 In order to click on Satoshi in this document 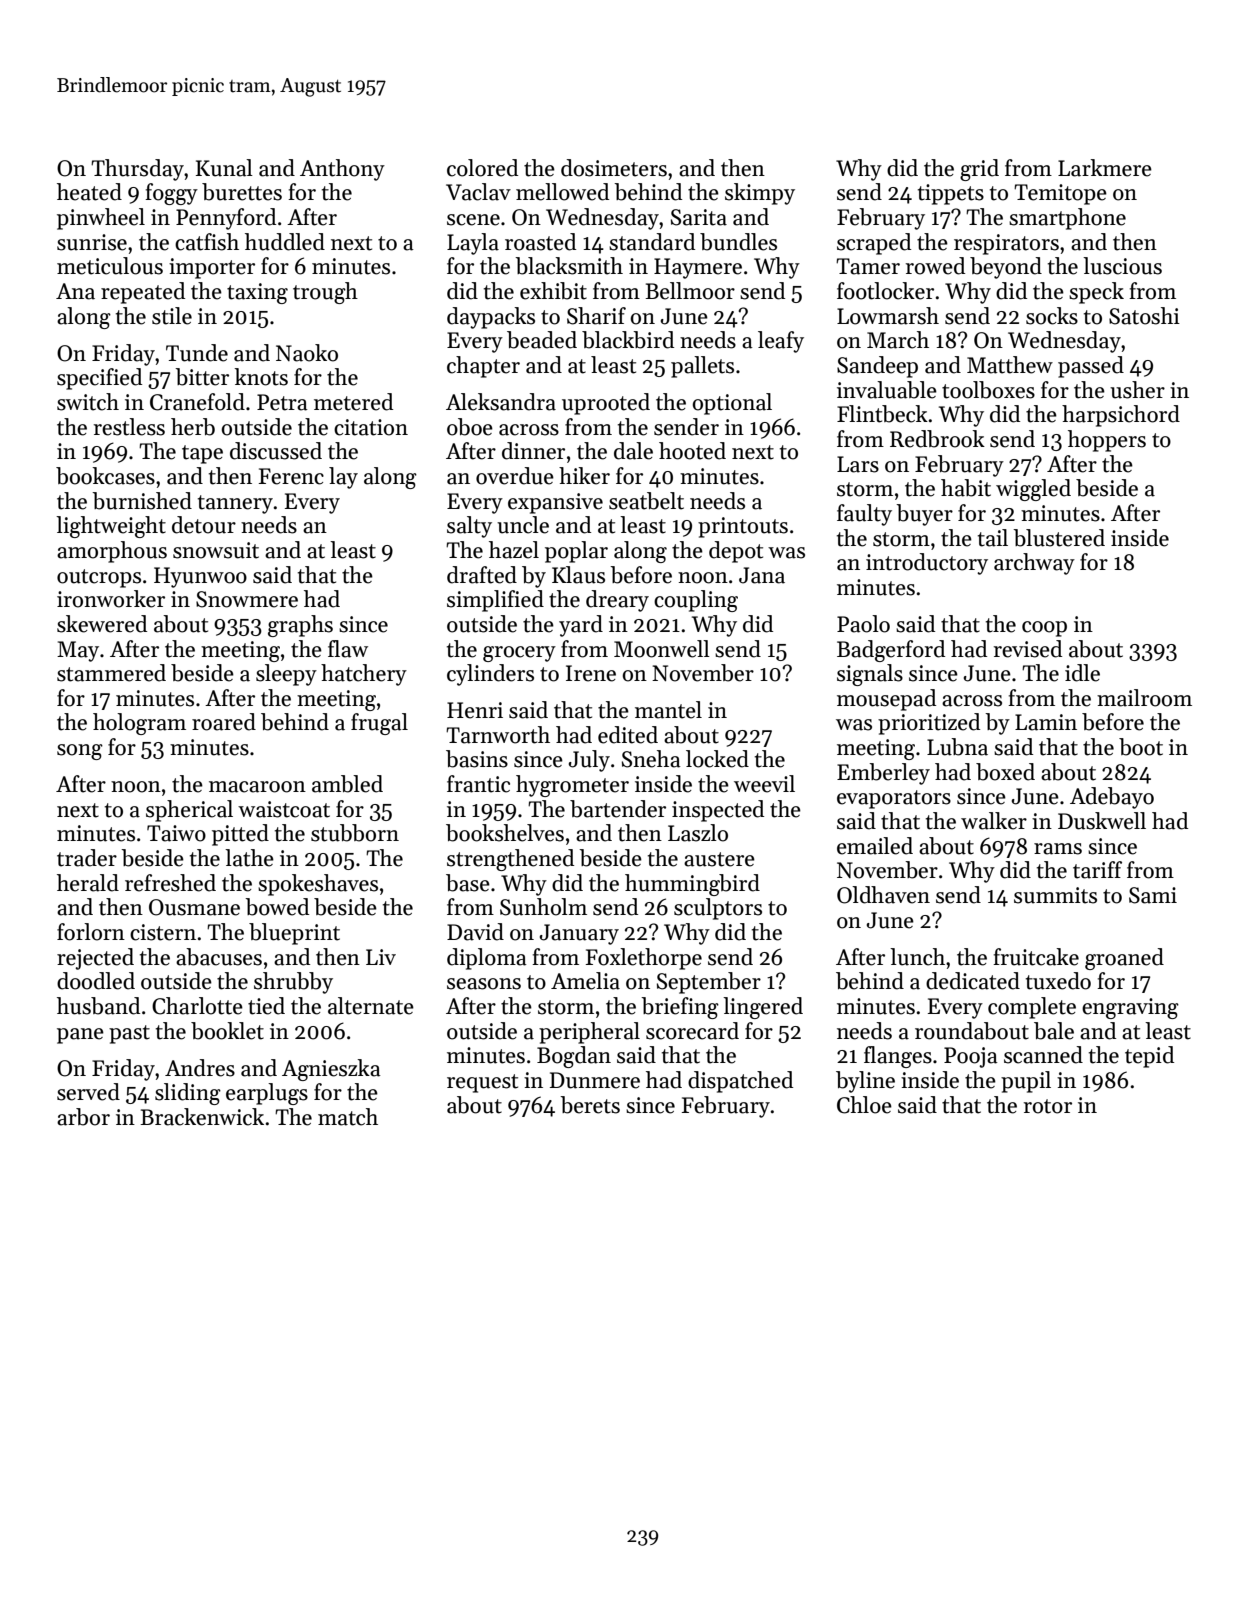, I will do `click(1144, 316)`.
